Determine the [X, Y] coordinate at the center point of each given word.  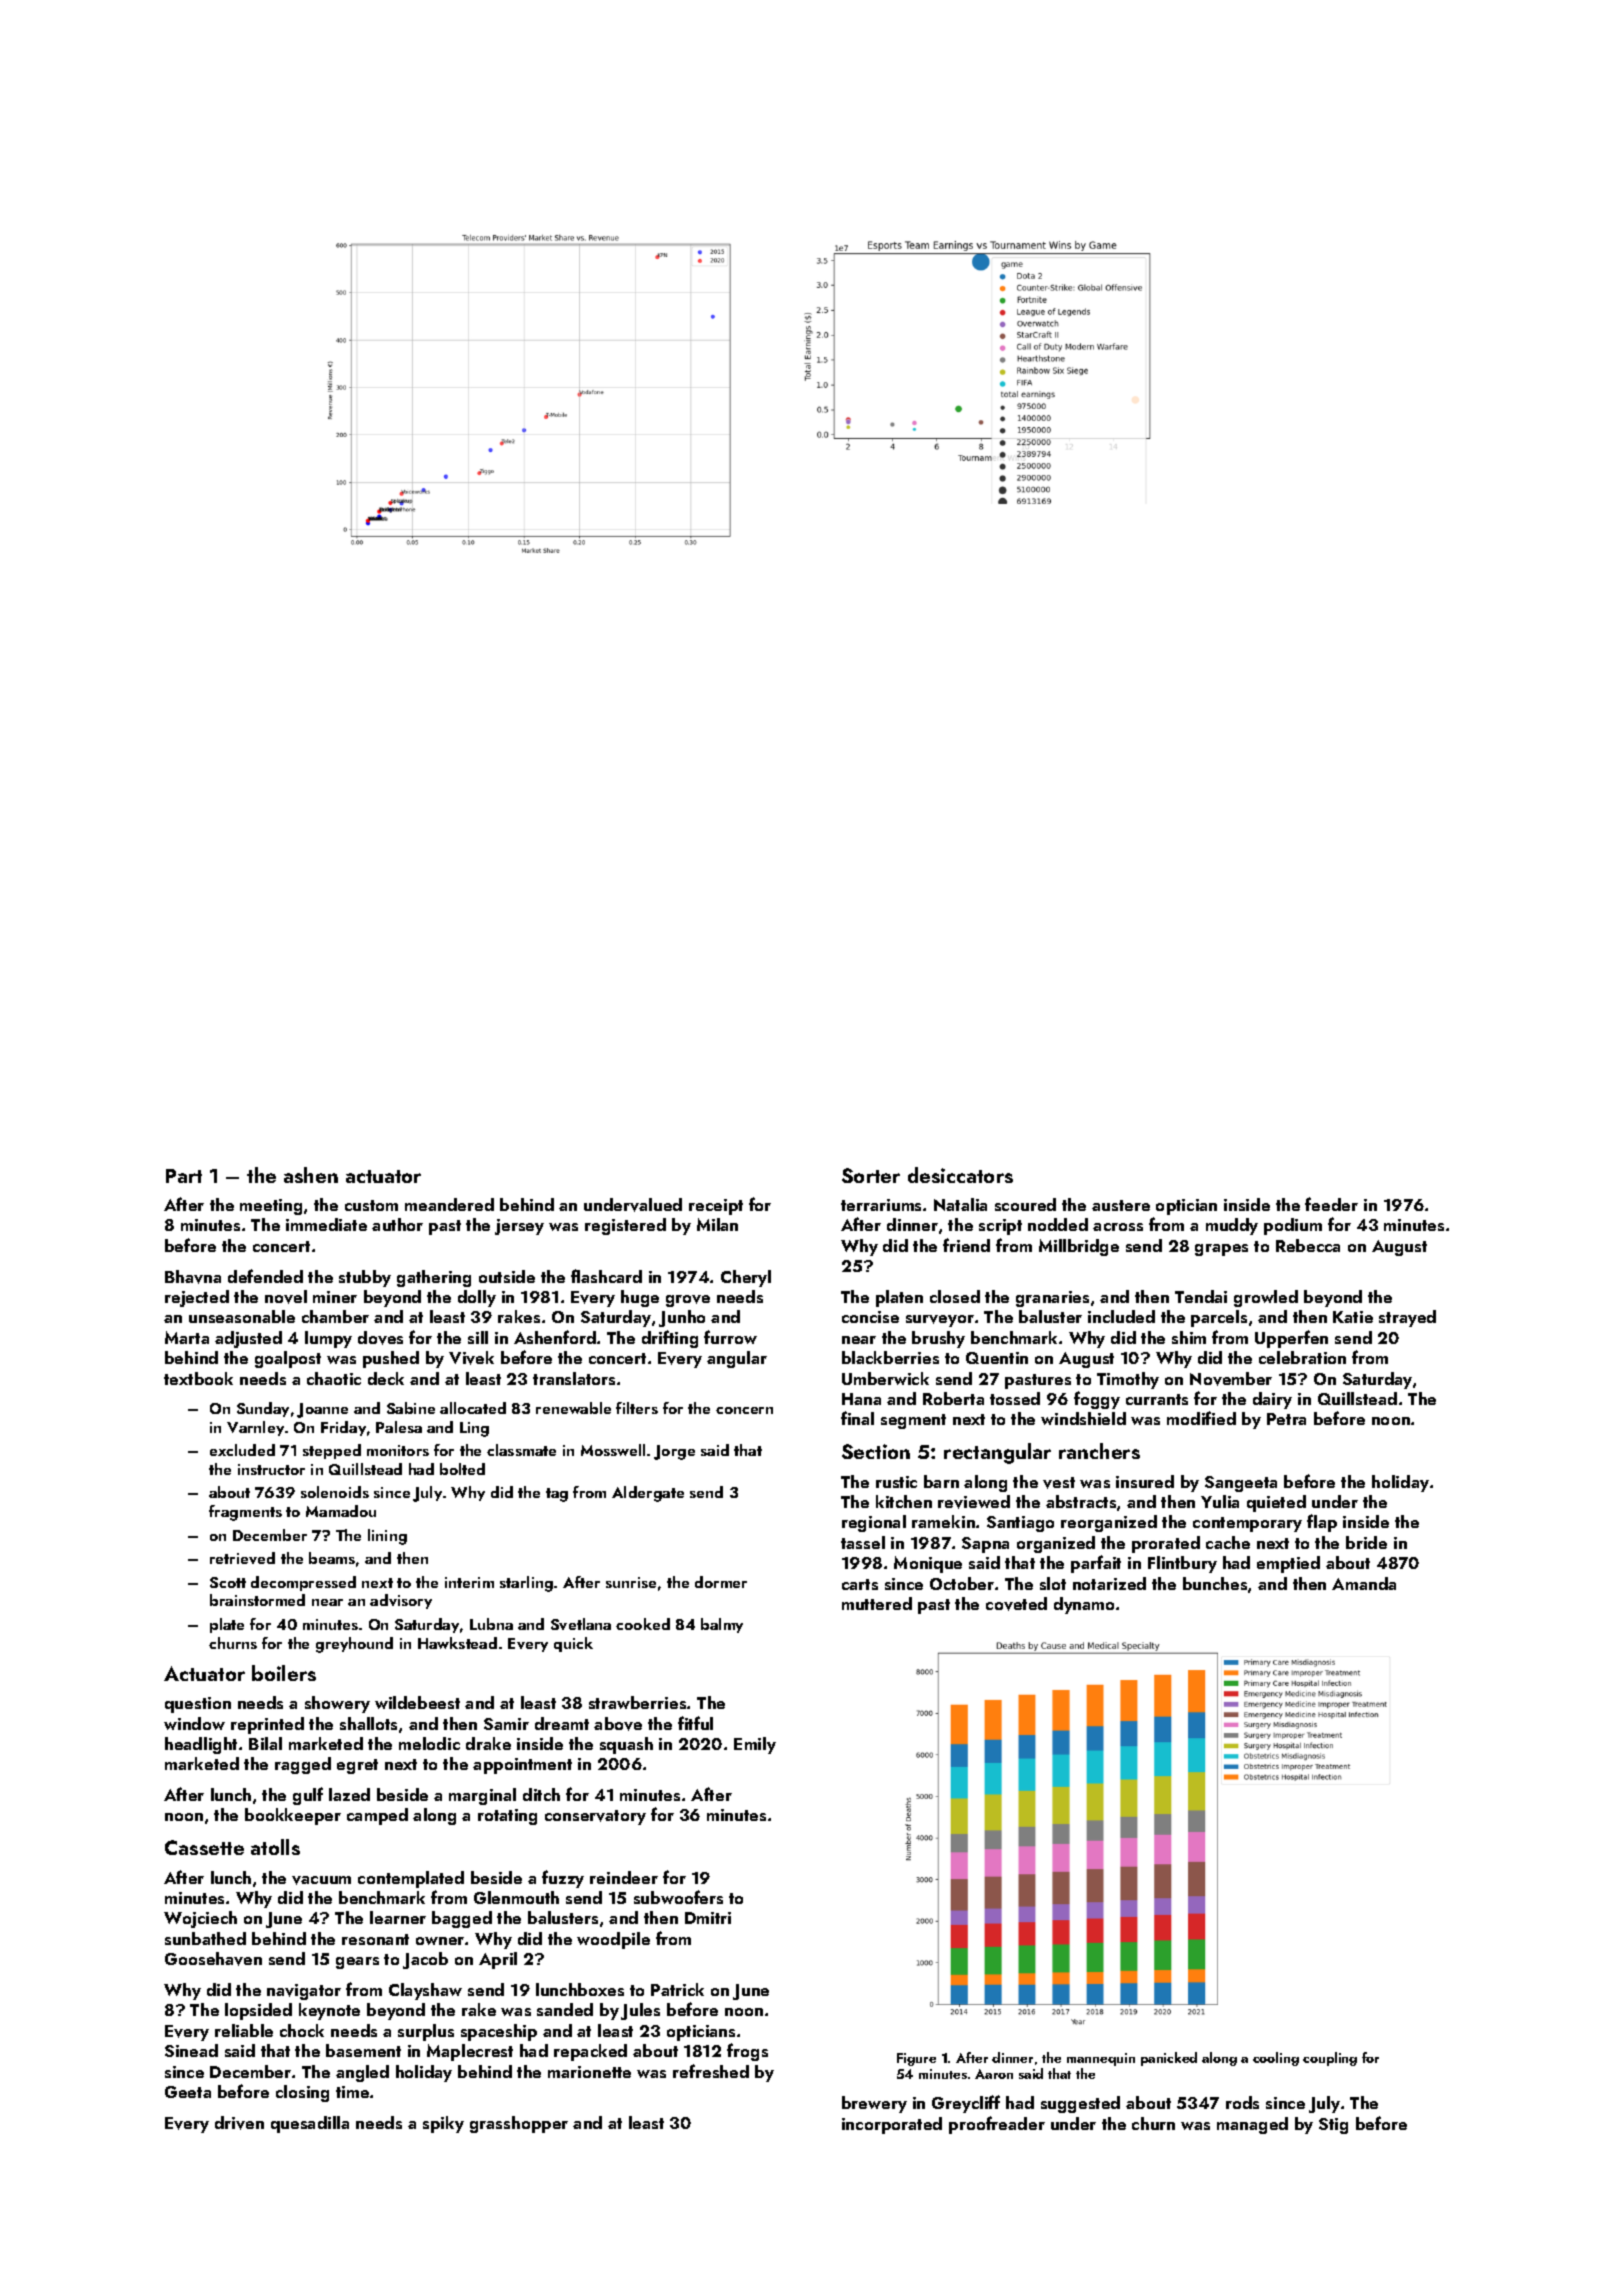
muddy [1232, 1226]
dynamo [1084, 1605]
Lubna [491, 1624]
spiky [443, 2124]
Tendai [1201, 1296]
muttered [877, 1603]
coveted [1016, 1604]
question [198, 1705]
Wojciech [200, 1919]
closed [955, 1296]
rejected [197, 1298]
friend [966, 1245]
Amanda [1364, 1583]
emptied [1288, 1564]
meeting [271, 1207]
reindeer [624, 1877]
